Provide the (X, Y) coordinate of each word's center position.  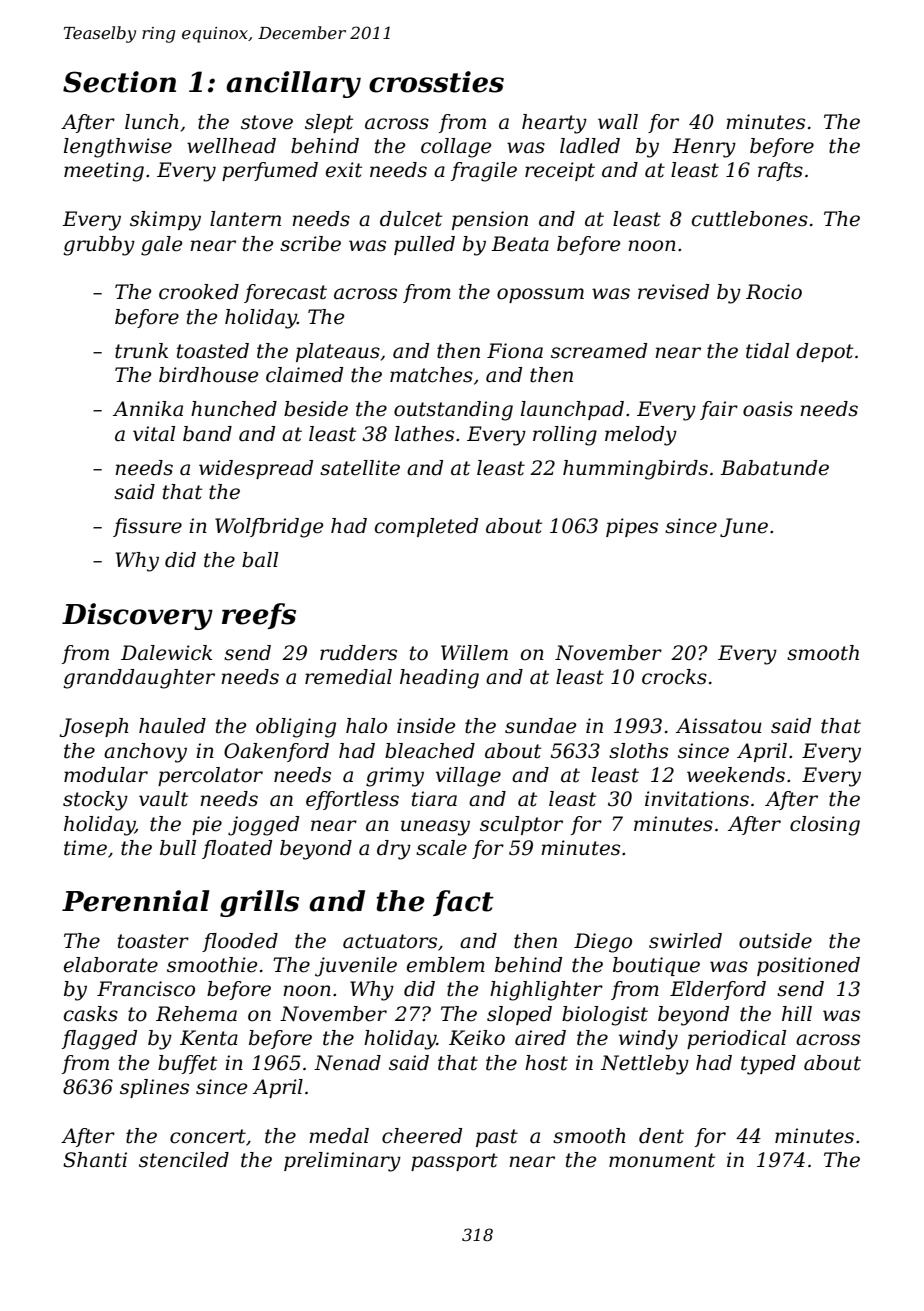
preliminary (342, 1162)
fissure (147, 527)
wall (618, 122)
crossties (436, 82)
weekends (736, 775)
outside (775, 941)
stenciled (184, 1160)
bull (178, 848)
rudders (358, 653)
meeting (104, 172)
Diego (603, 943)
